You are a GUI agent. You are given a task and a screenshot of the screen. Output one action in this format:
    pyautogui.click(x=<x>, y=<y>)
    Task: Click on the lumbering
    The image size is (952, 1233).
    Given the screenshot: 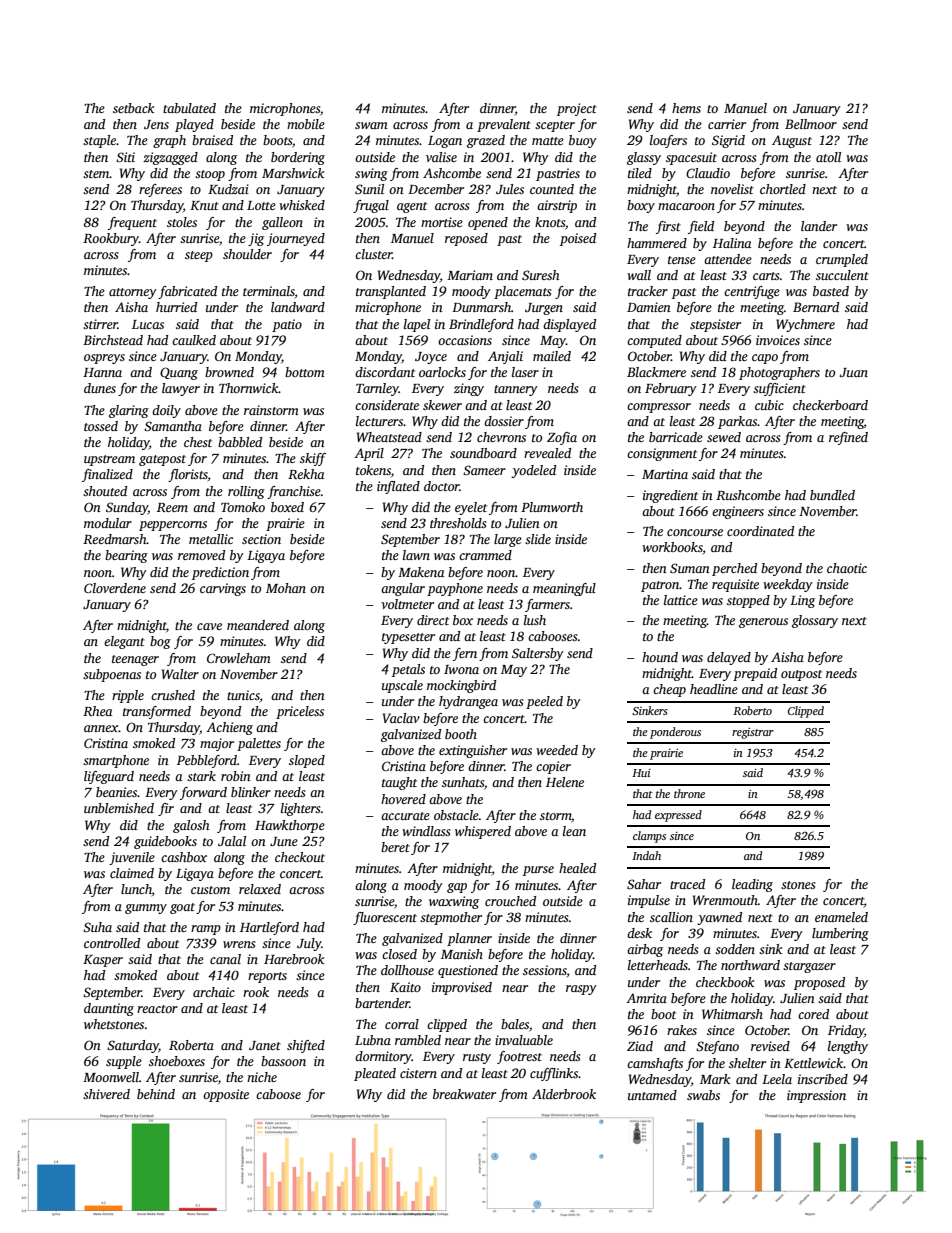 What is the action you would take?
    pyautogui.click(x=840, y=934)
